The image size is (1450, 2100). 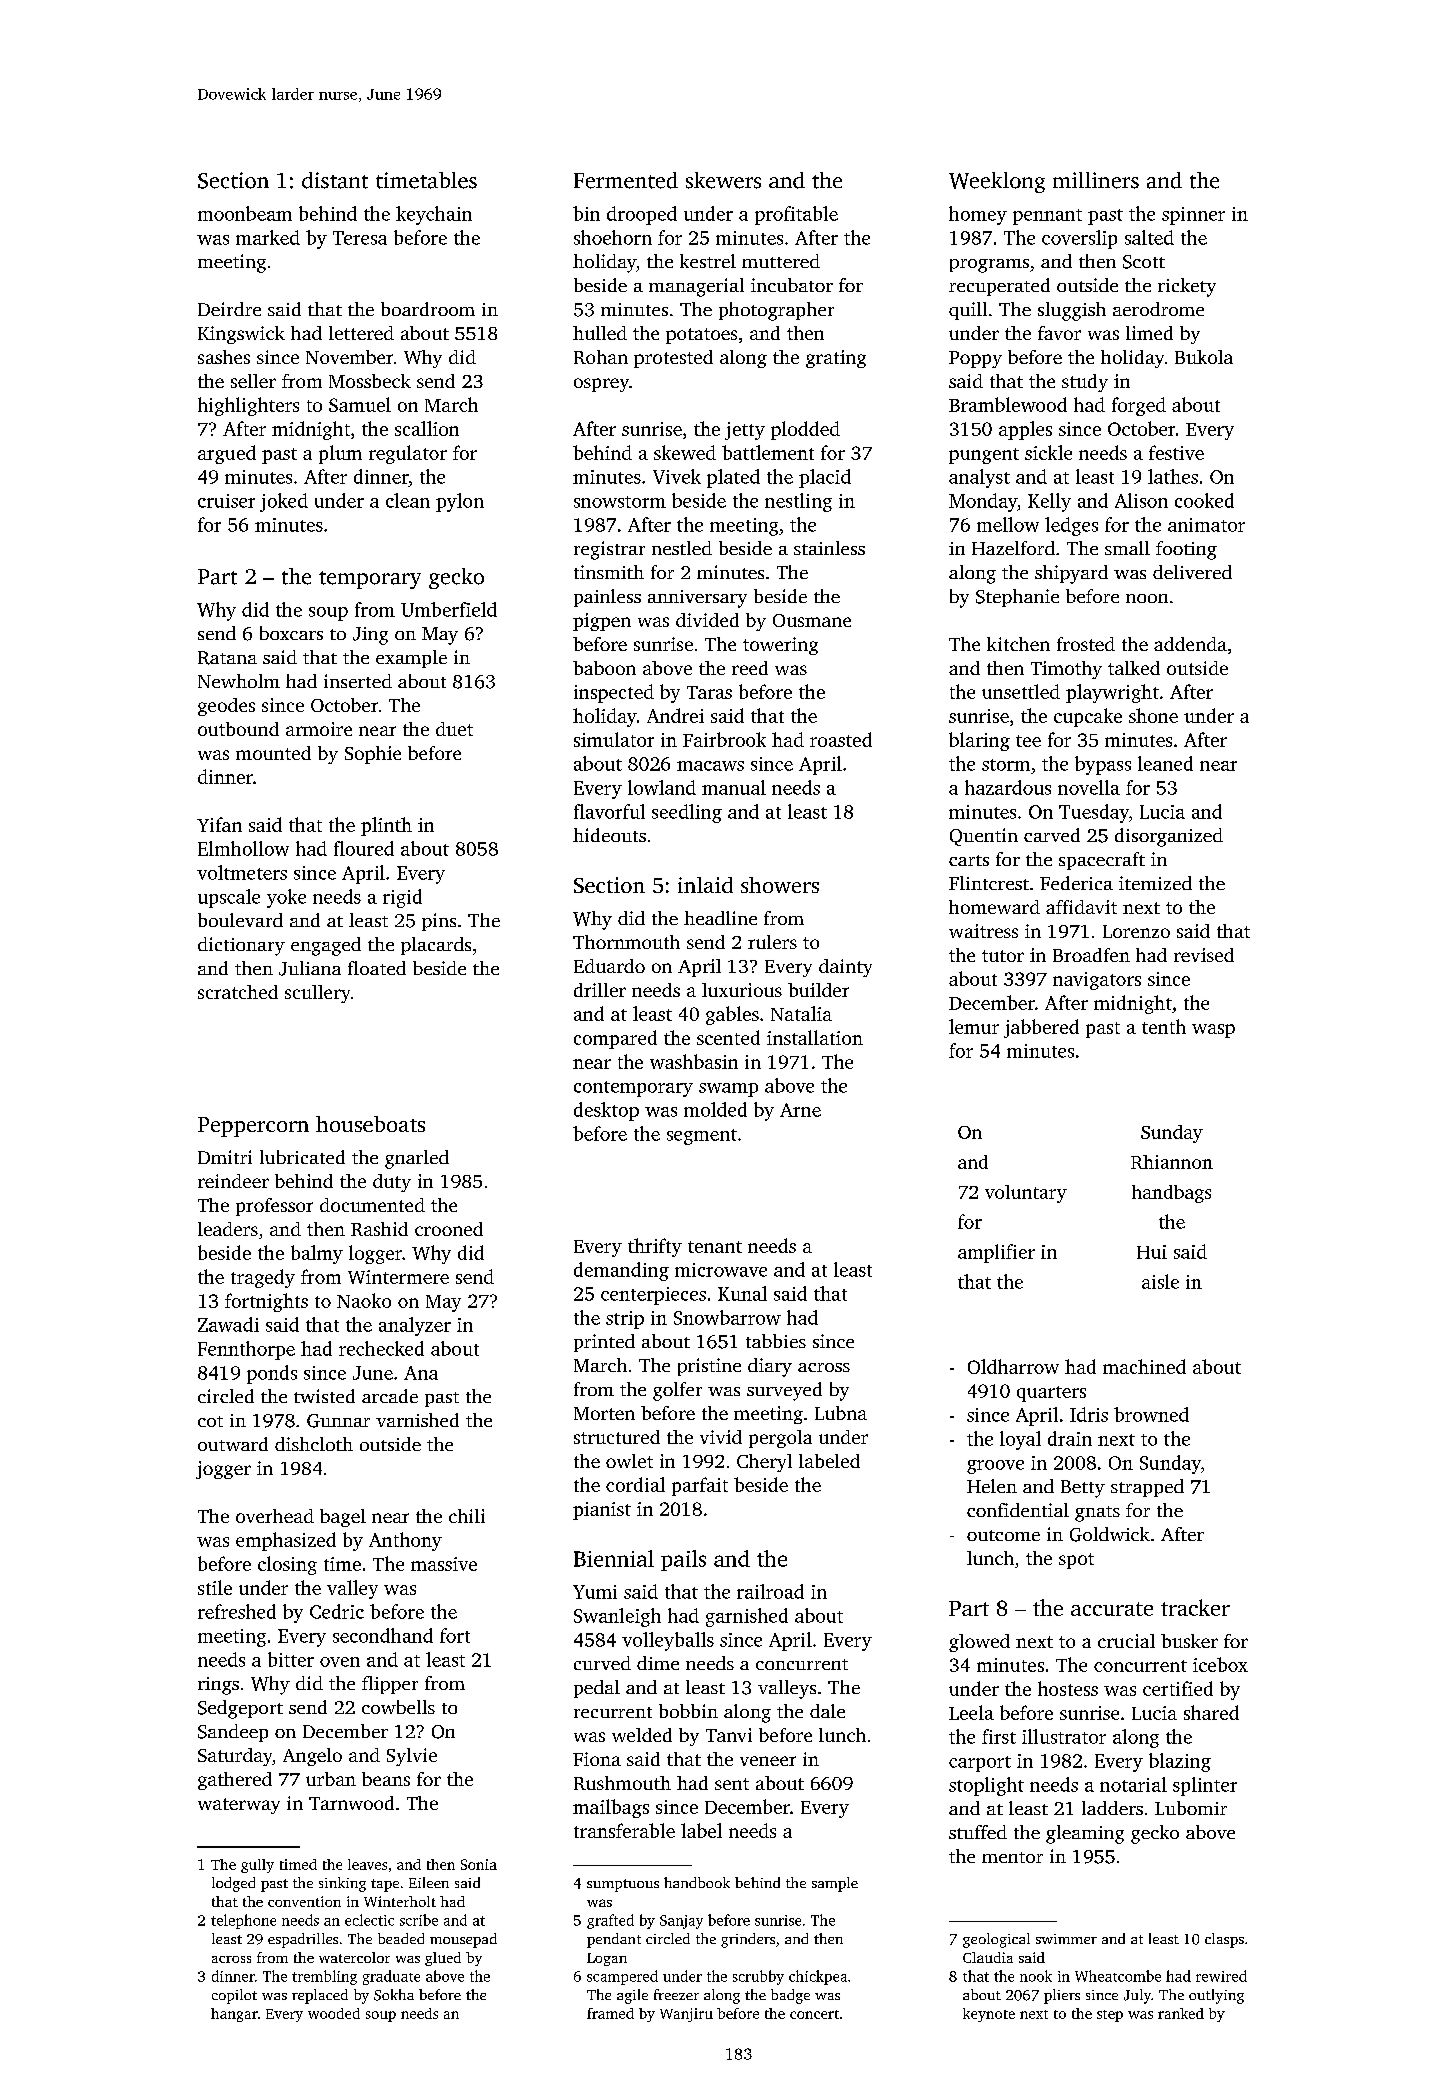 What do you see at coordinates (642, 215) in the screenshot?
I see `drooped` at bounding box center [642, 215].
